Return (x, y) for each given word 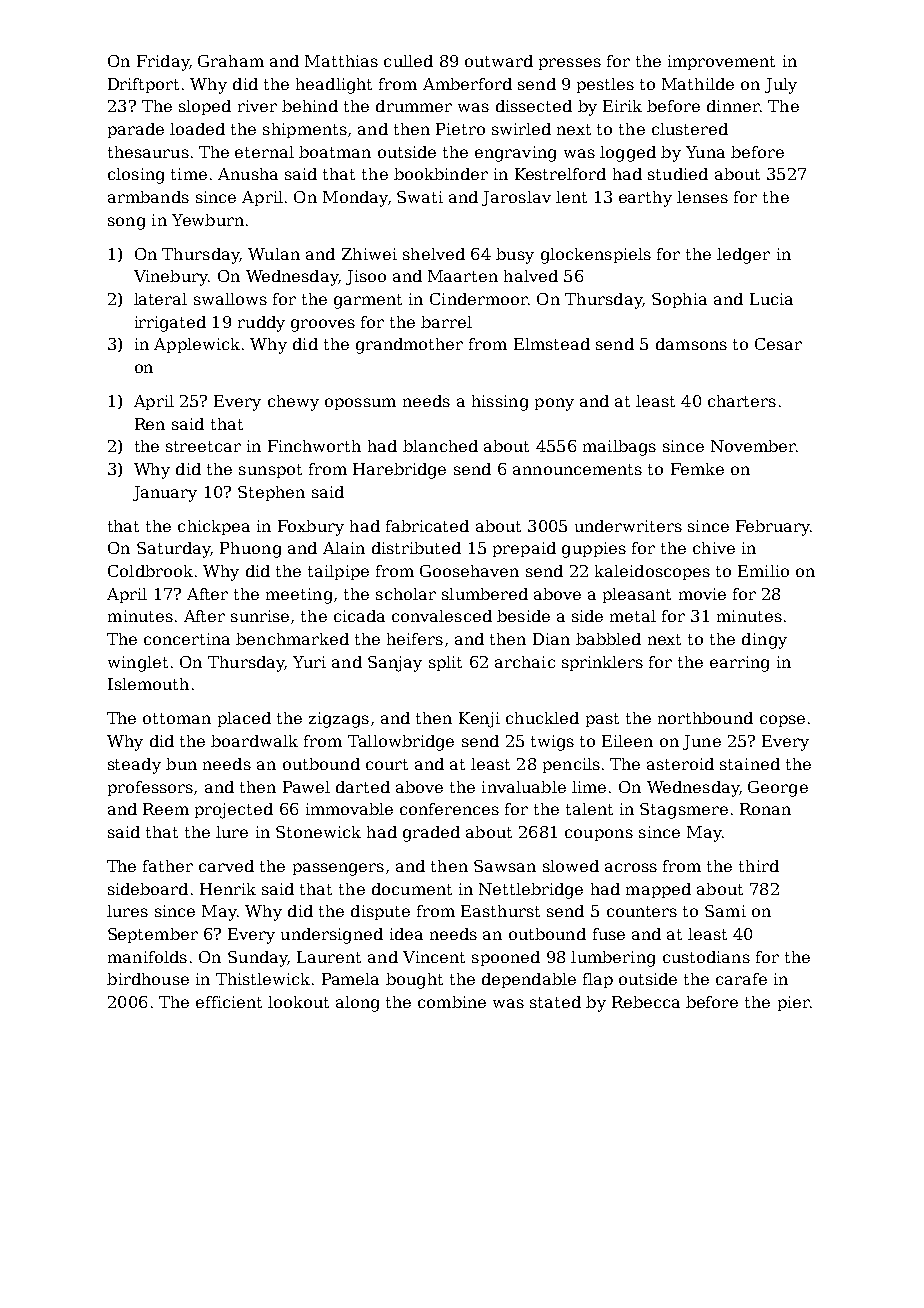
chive (714, 548)
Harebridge (399, 471)
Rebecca (646, 1002)
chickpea (214, 527)
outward (499, 61)
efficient (229, 1002)
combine (452, 1002)
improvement (721, 62)
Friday (163, 63)
